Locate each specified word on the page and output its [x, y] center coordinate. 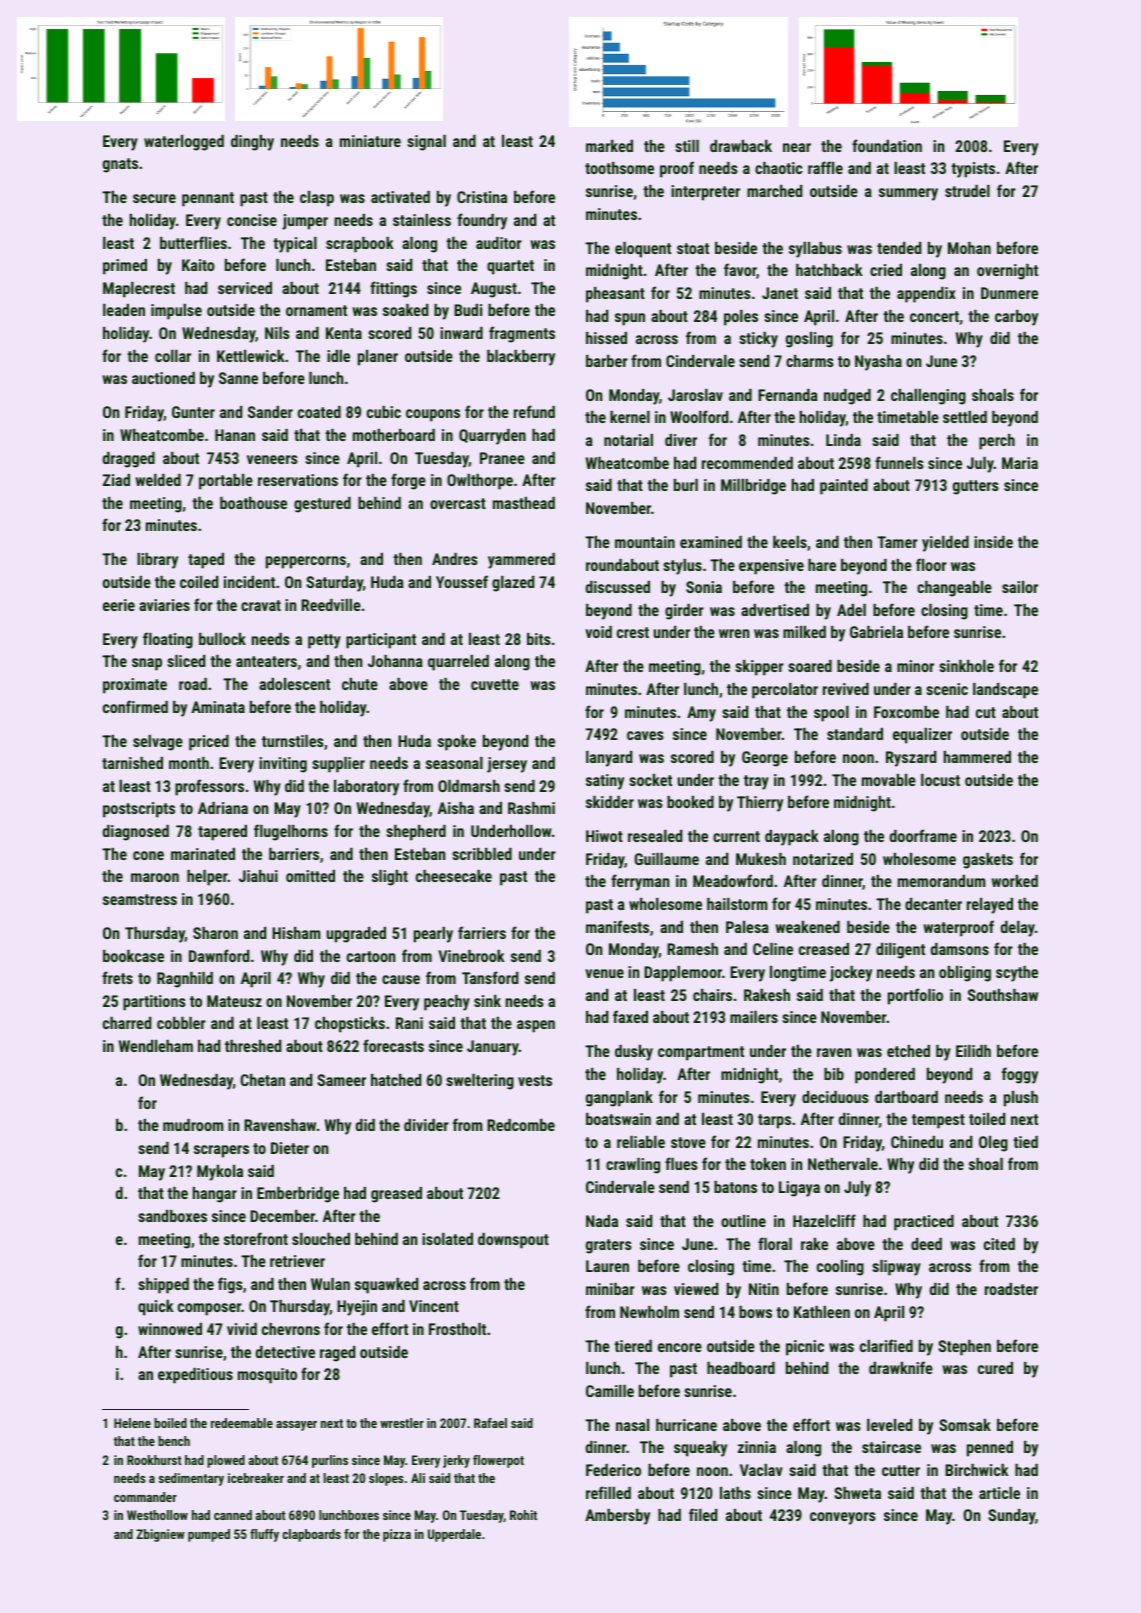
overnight [1007, 272]
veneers [272, 459]
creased [824, 949]
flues [681, 1163]
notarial [628, 440]
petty [324, 641]
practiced [924, 1223]
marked [609, 146]
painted [844, 487]
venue [604, 973]
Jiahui [258, 876]
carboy [1016, 318]
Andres [455, 559]
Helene [132, 1423]
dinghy [252, 143]
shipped [163, 1286]
